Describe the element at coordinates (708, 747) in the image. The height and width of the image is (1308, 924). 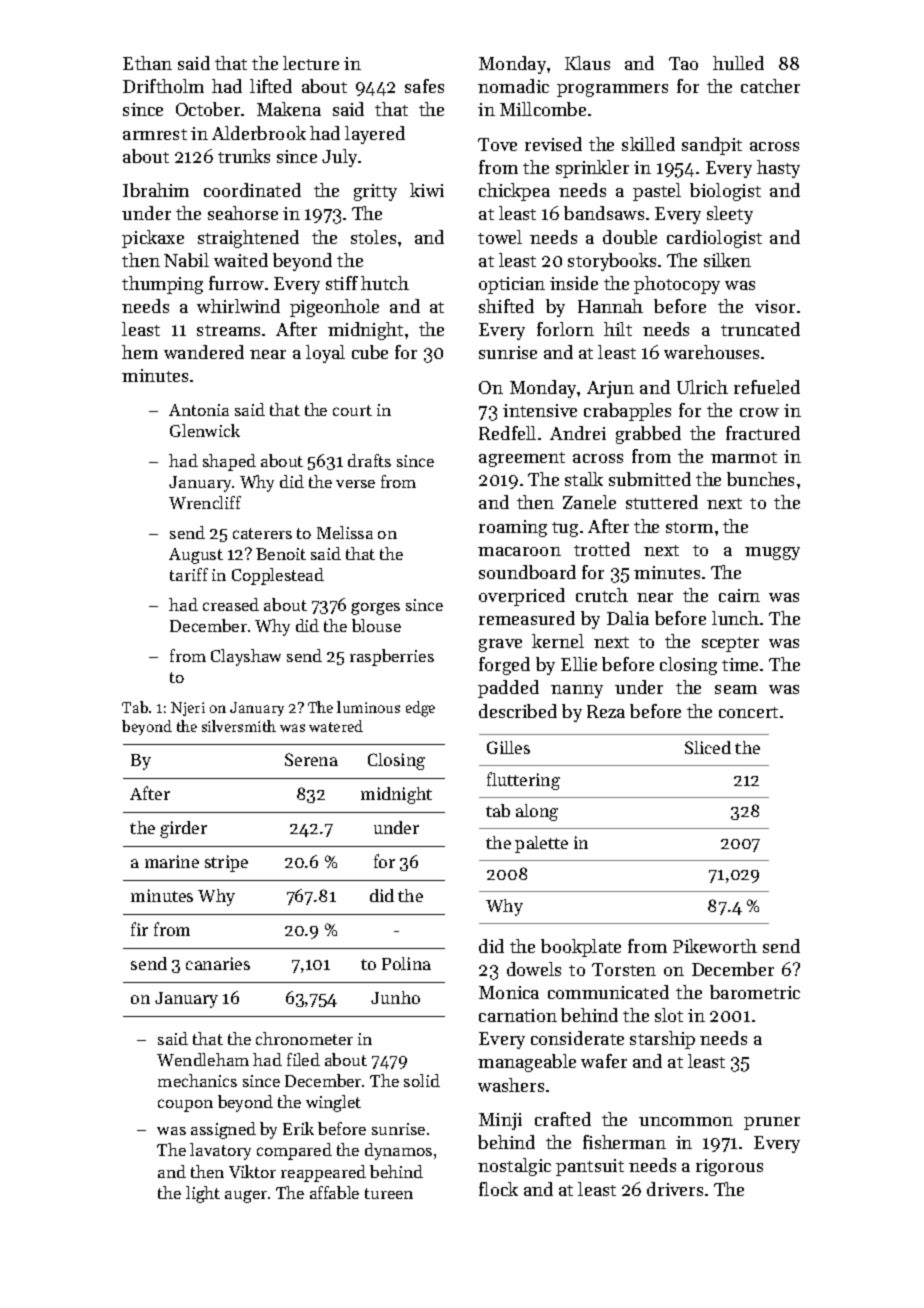
I see `Sliced` at that location.
